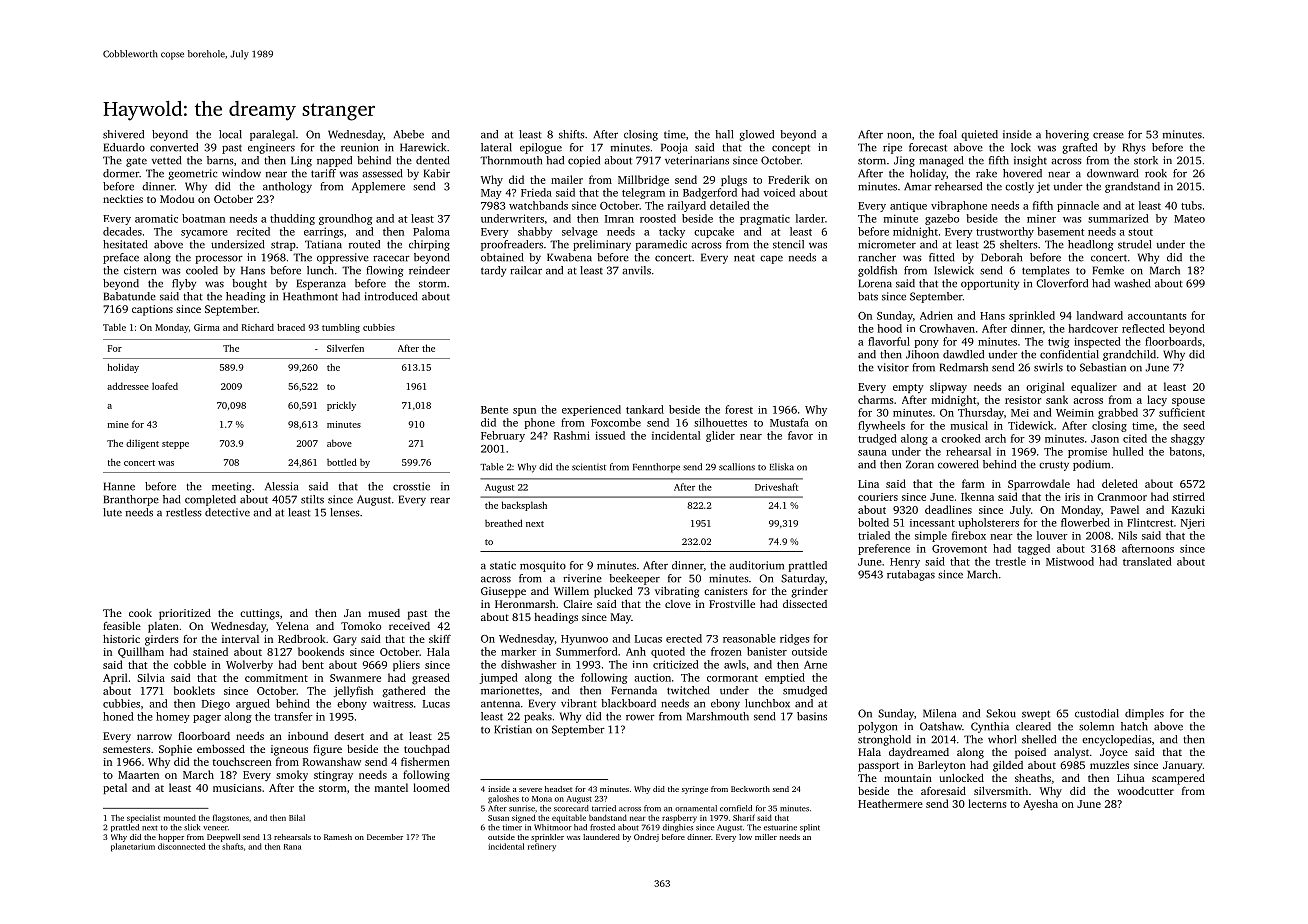  What do you see at coordinates (1067, 135) in the screenshot?
I see `hovering` at bounding box center [1067, 135].
